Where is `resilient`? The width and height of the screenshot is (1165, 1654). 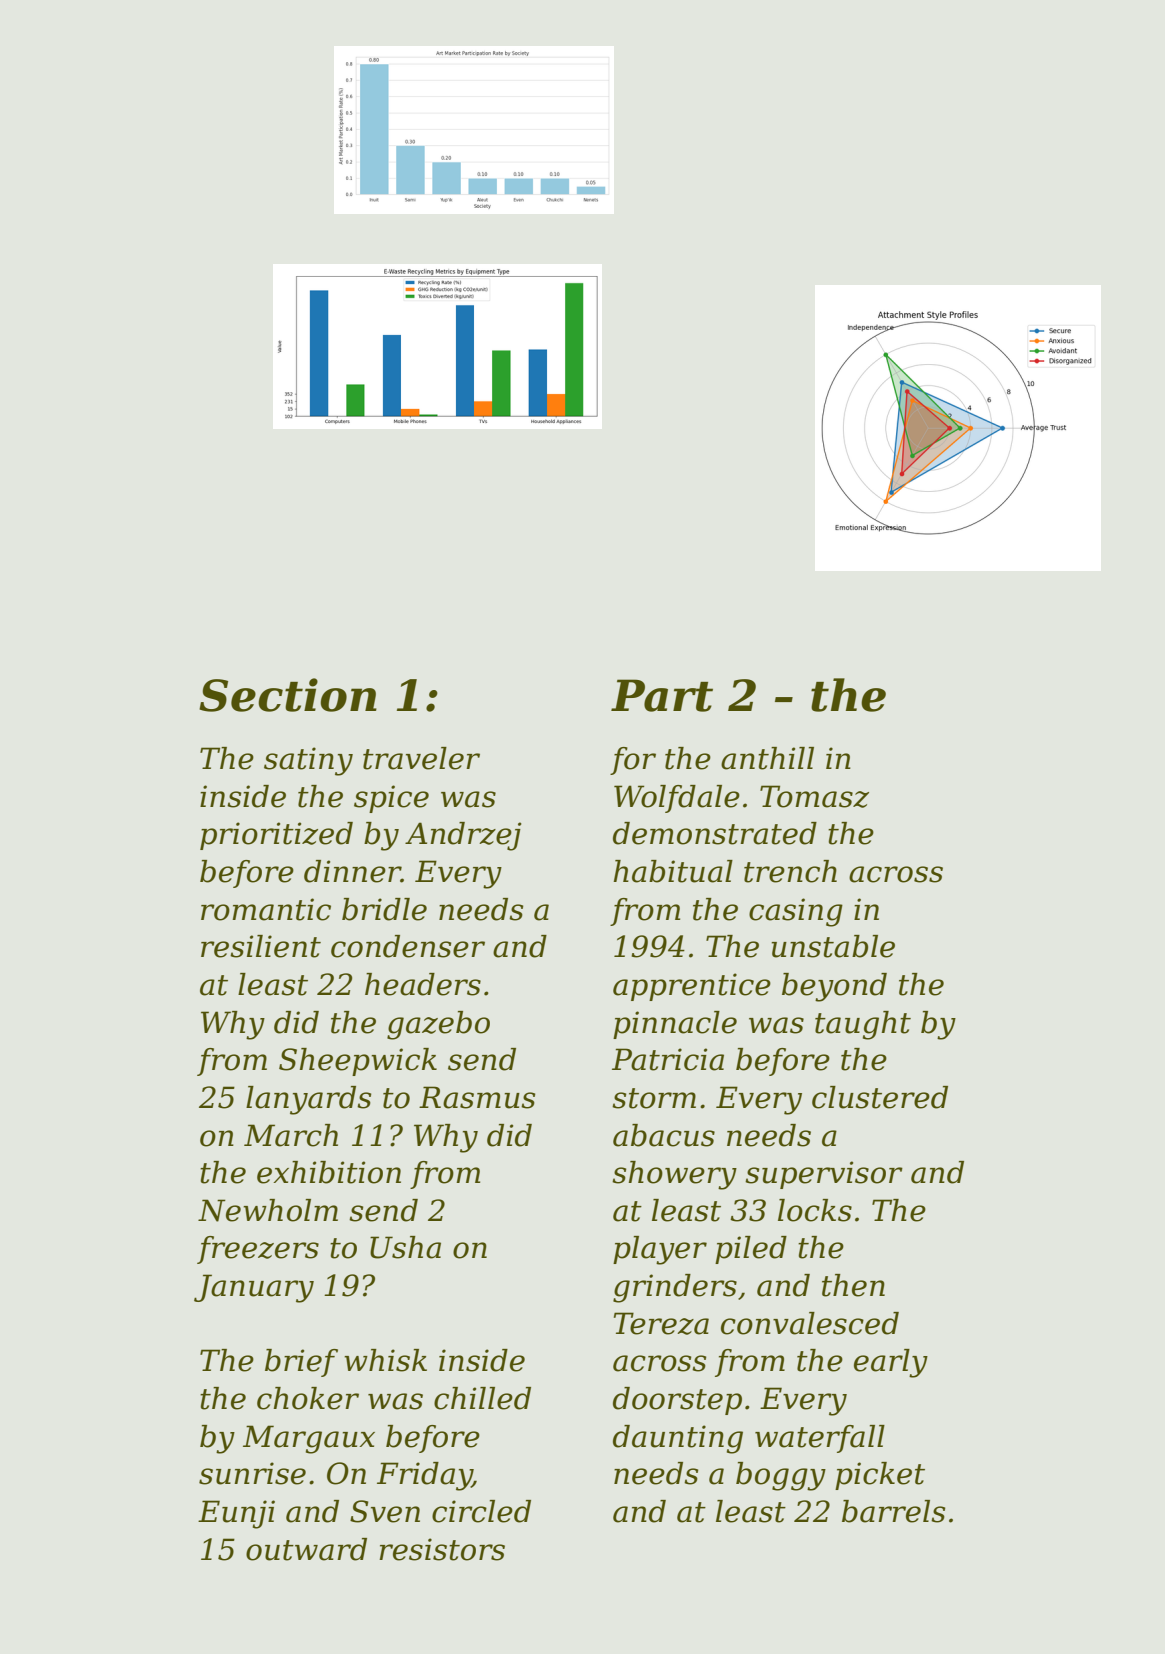
resilient is located at coordinates (261, 946).
